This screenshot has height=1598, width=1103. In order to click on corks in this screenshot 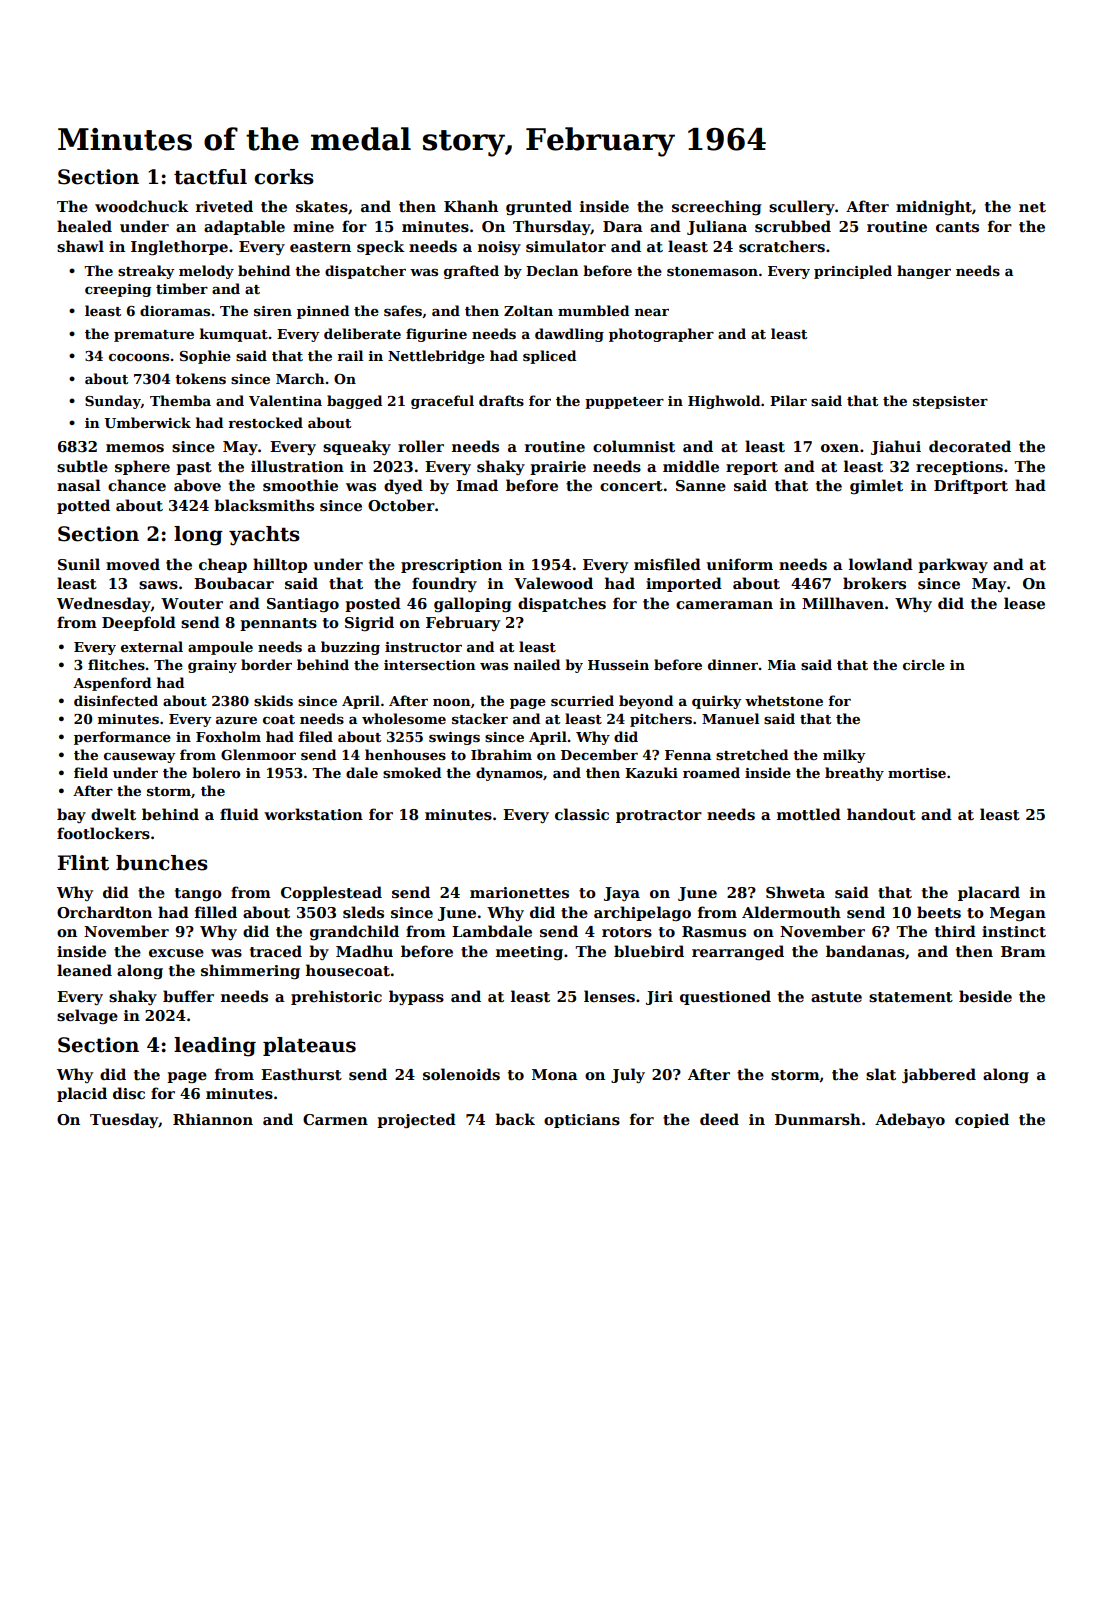, I will do `click(284, 177)`.
